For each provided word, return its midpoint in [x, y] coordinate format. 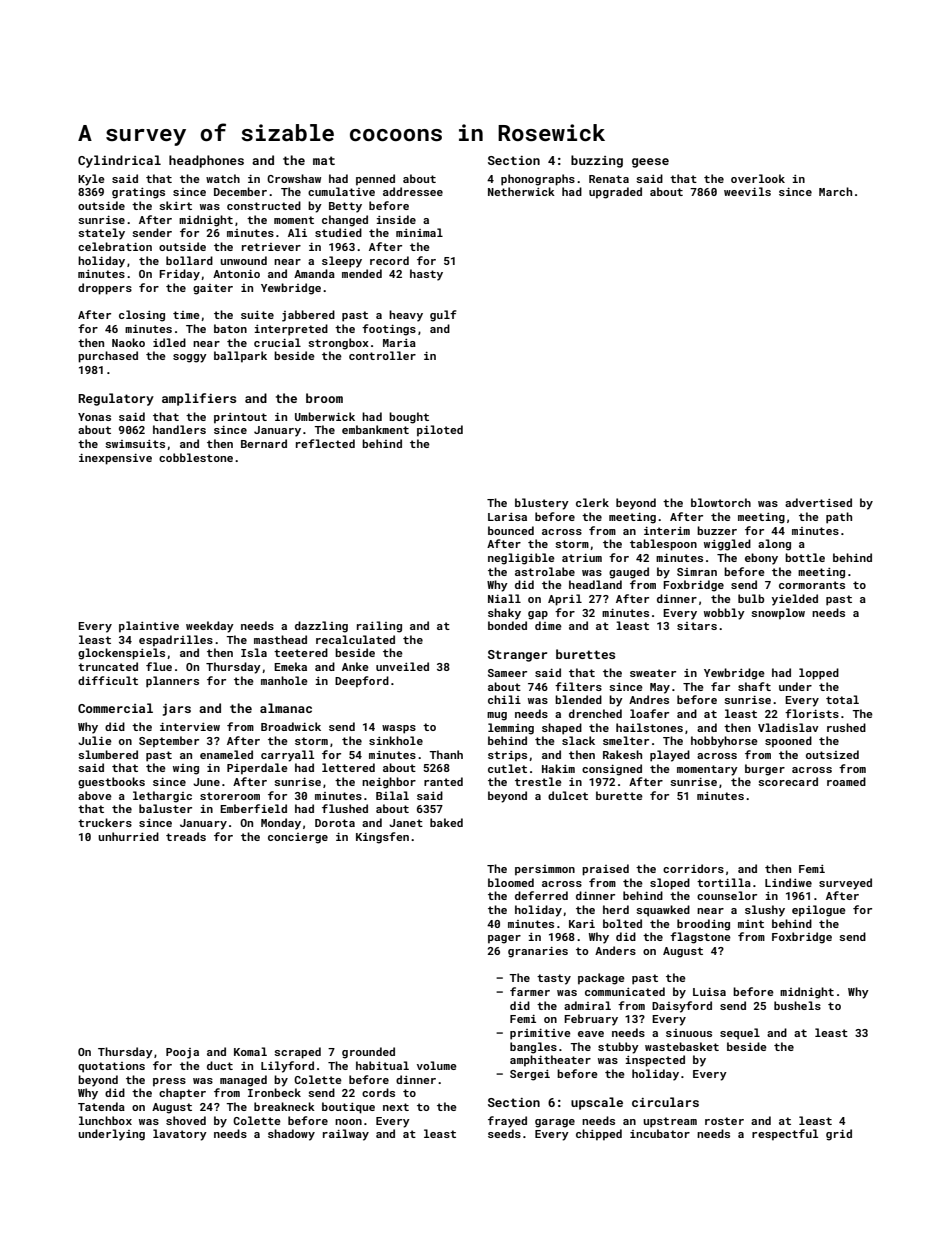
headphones [206, 161]
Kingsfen [382, 838]
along [774, 545]
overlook [758, 178]
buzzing [597, 161]
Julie [95, 740]
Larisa [507, 517]
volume [437, 1065]
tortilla [724, 882]
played [670, 756]
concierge [298, 838]
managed [243, 1081]
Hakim [558, 768]
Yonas [94, 417]
